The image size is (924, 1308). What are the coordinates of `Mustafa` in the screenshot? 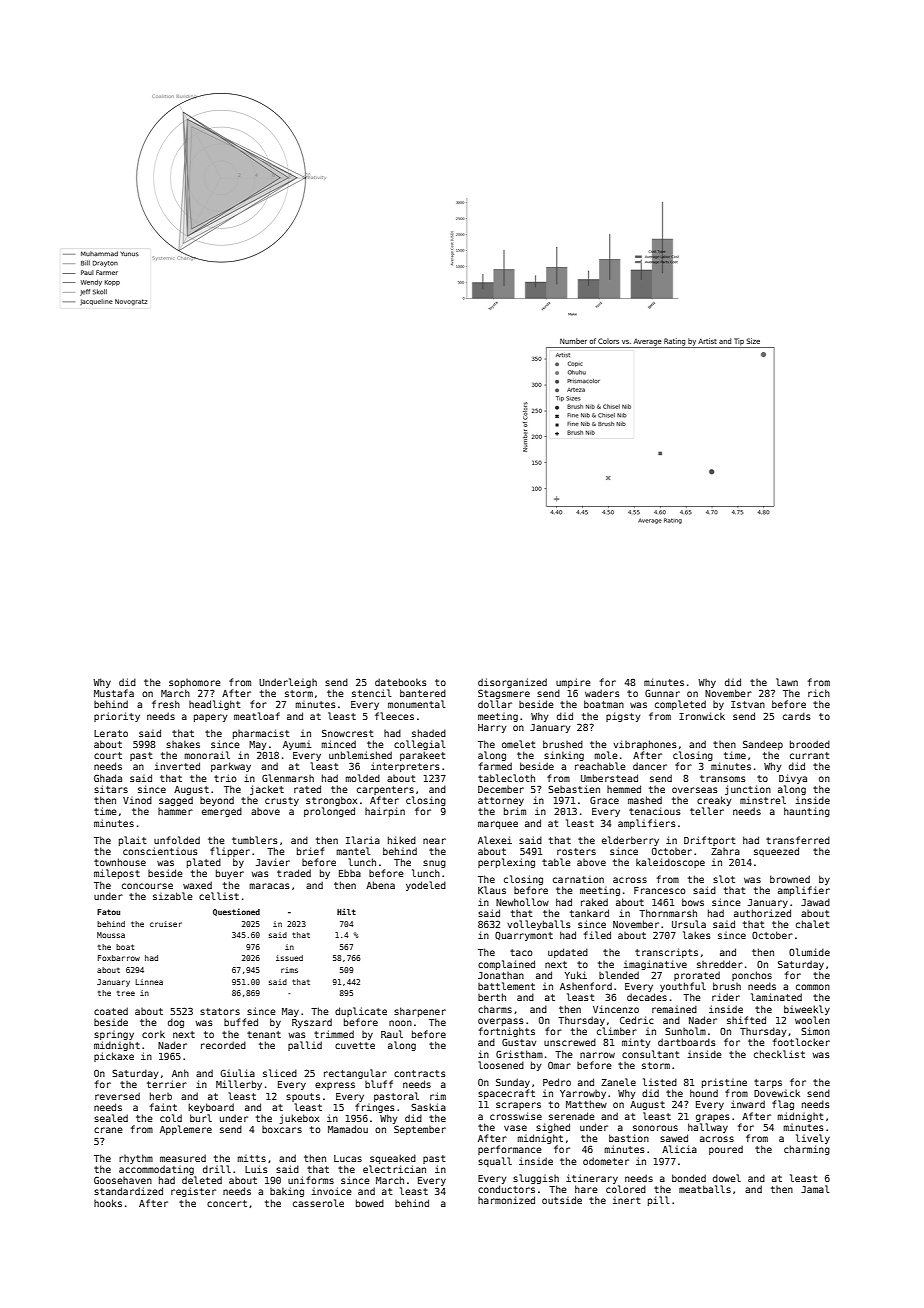 It's located at (114, 693).
